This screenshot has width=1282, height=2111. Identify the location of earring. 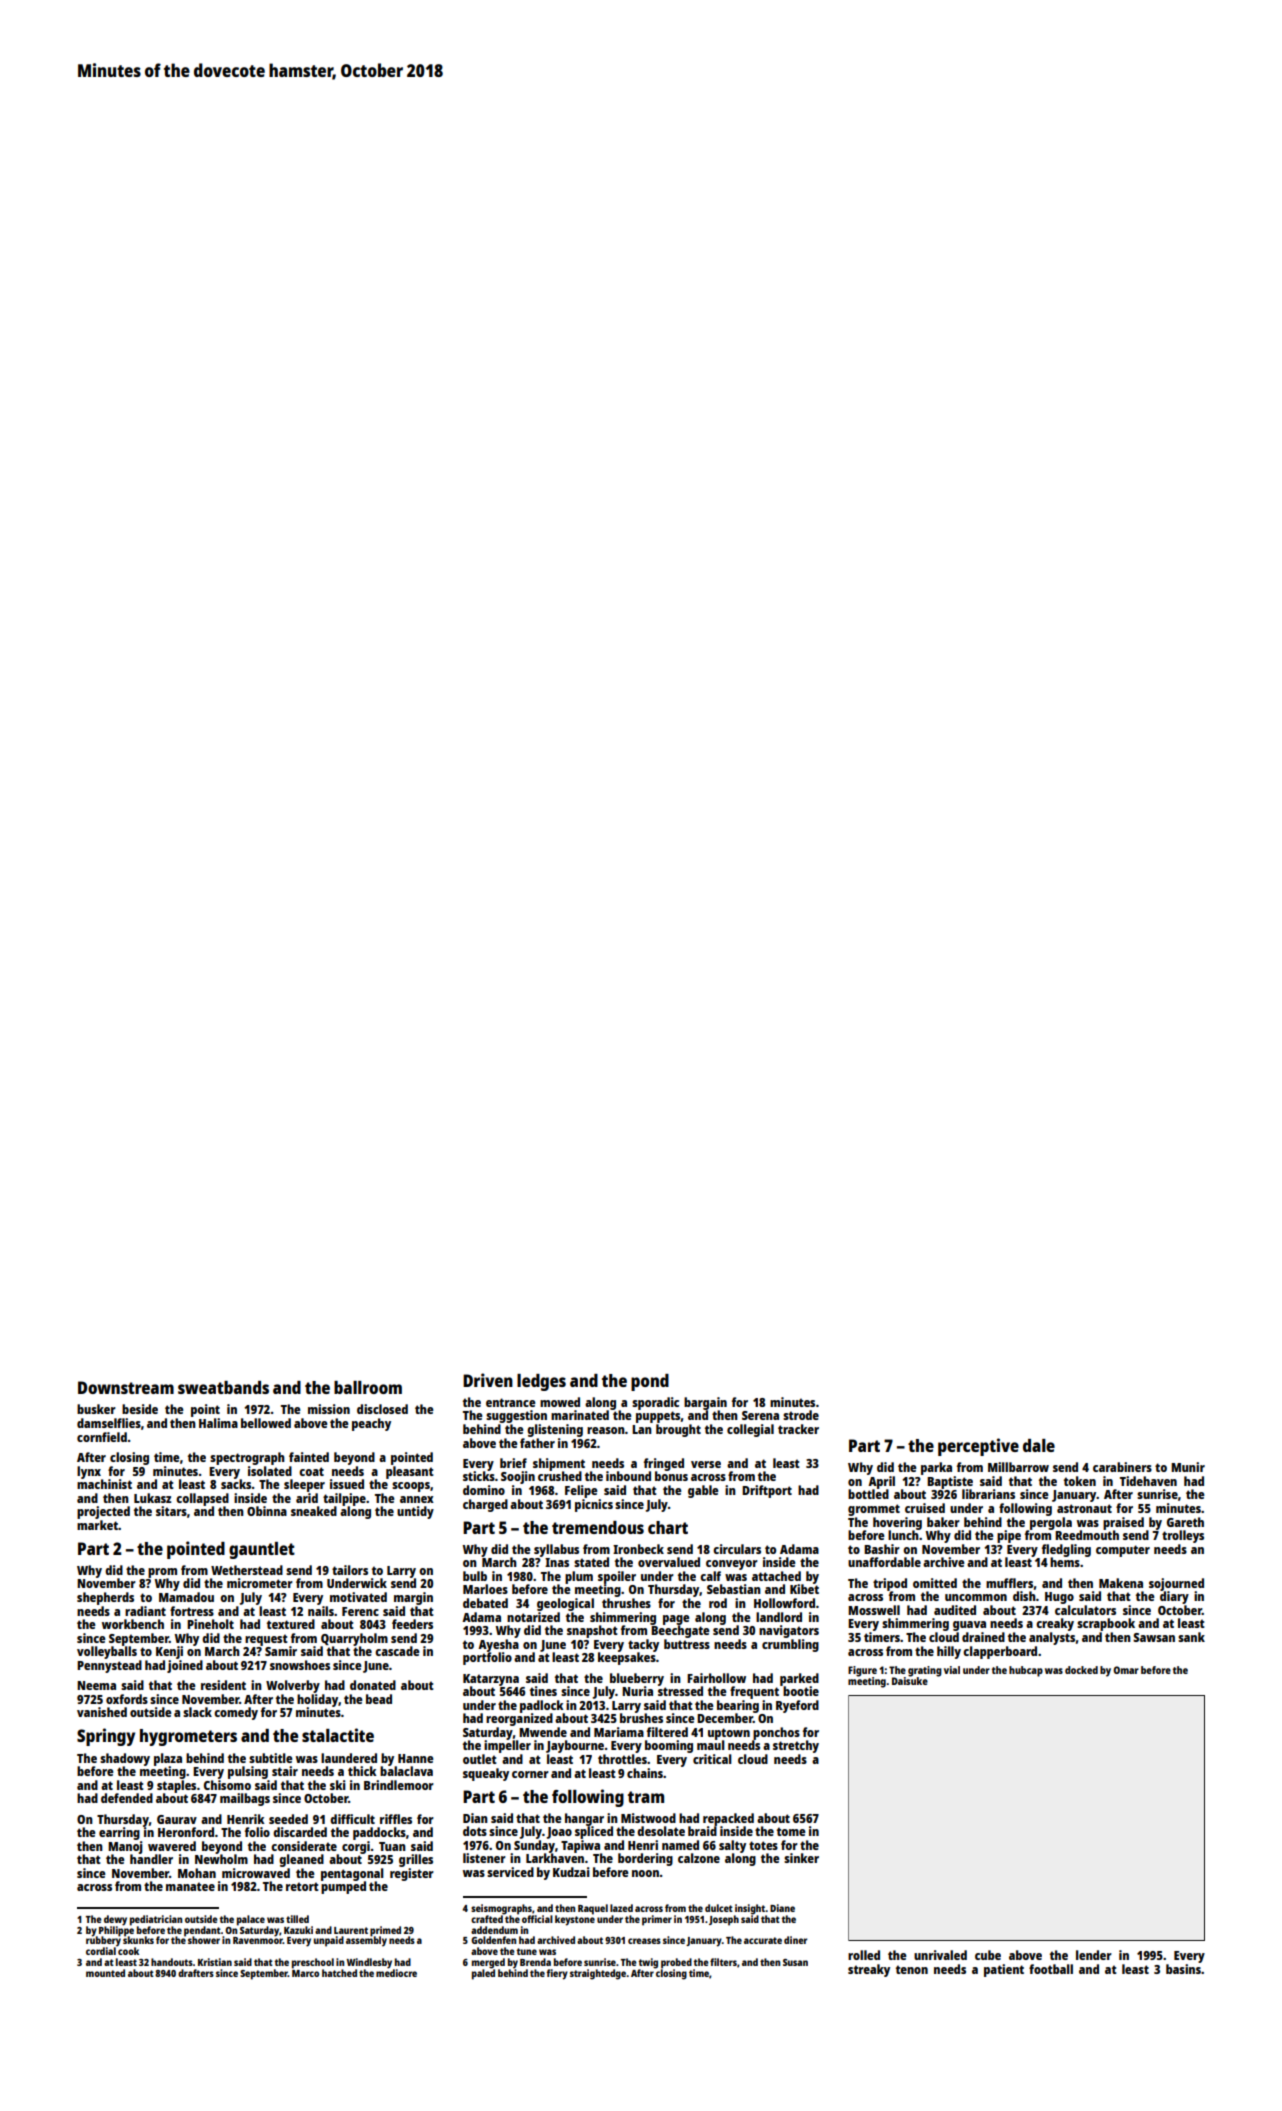
(119, 1833).
